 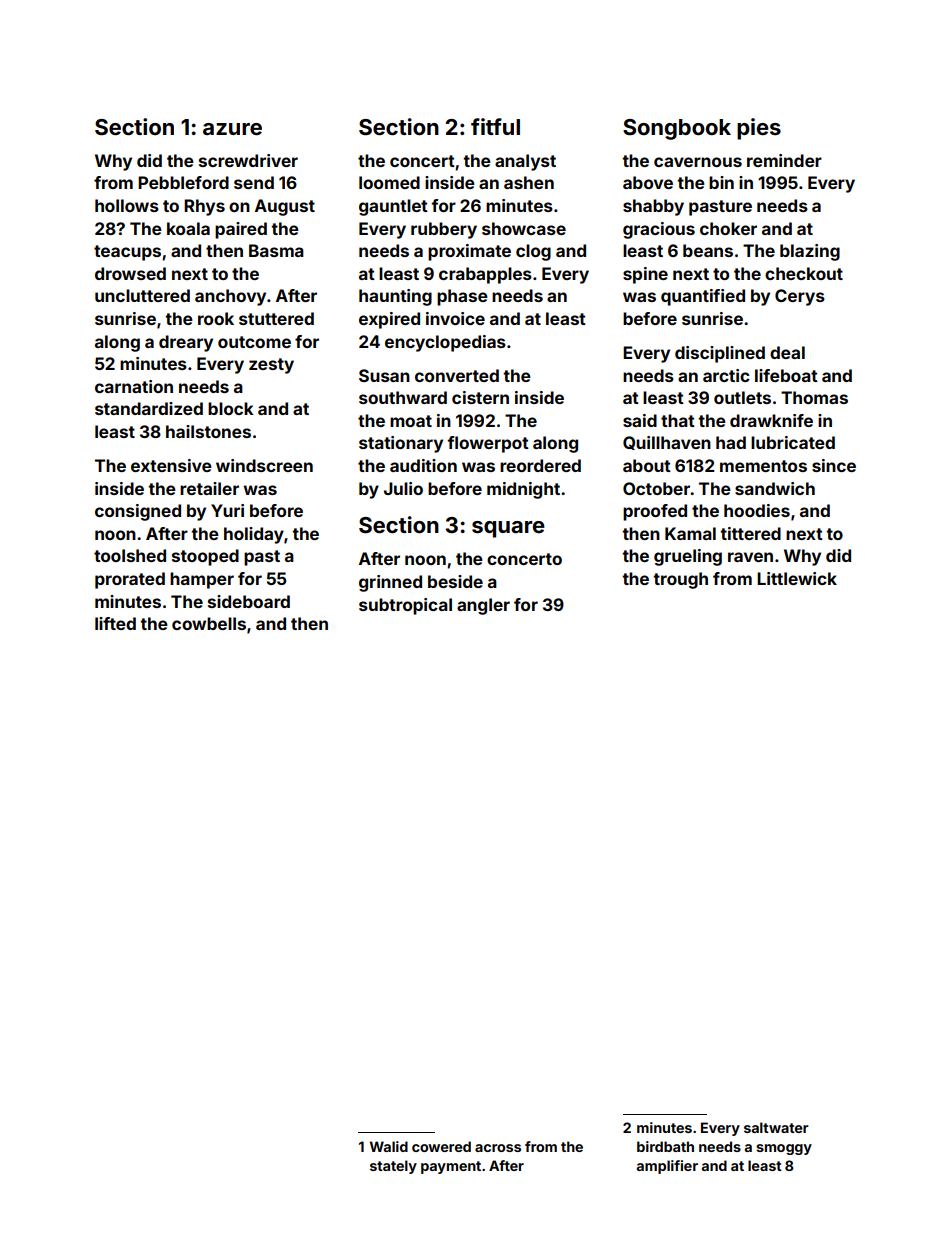 What do you see at coordinates (389, 1146) in the page?
I see `Walid` at bounding box center [389, 1146].
